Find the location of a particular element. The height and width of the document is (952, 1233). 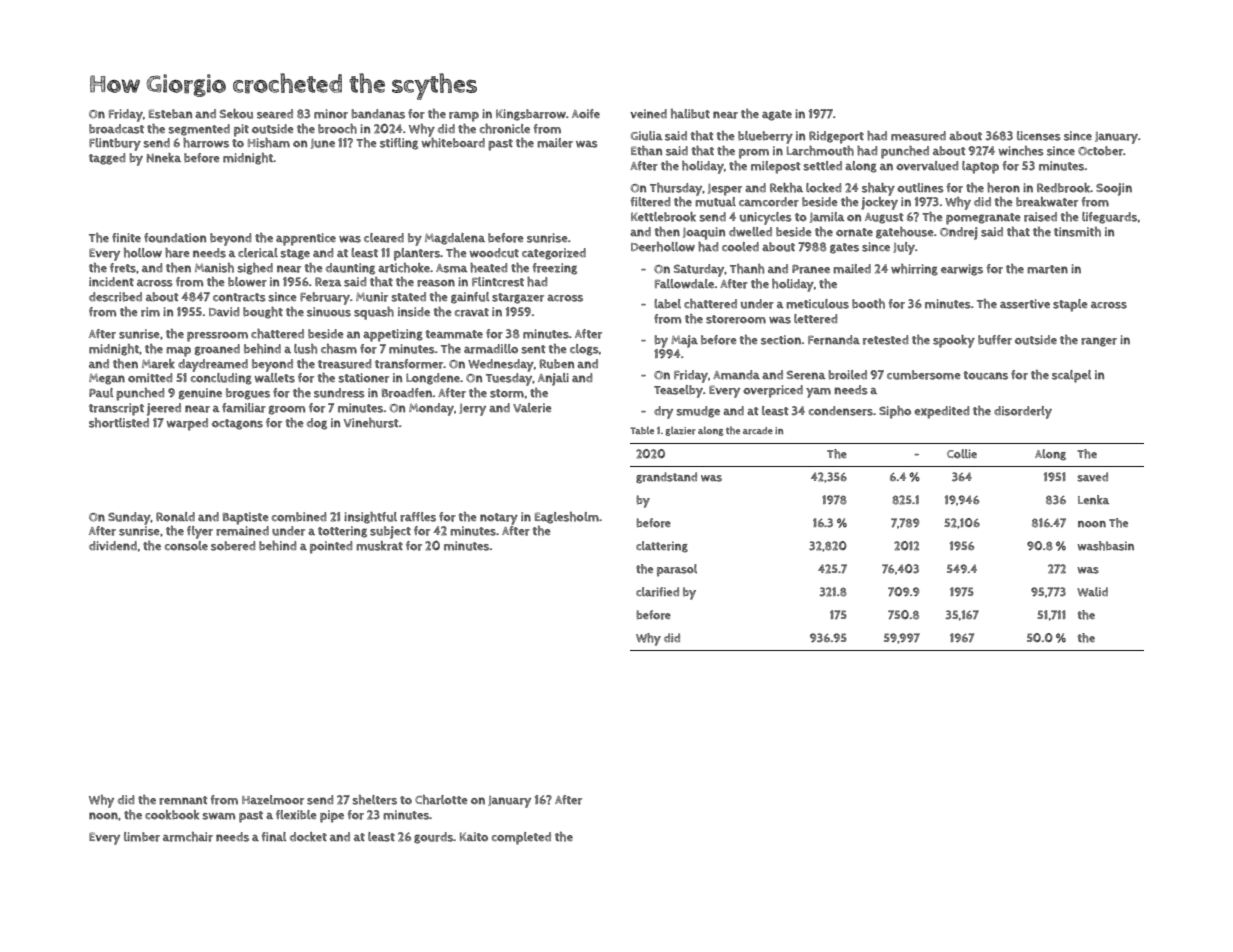

expedited is located at coordinates (941, 412).
